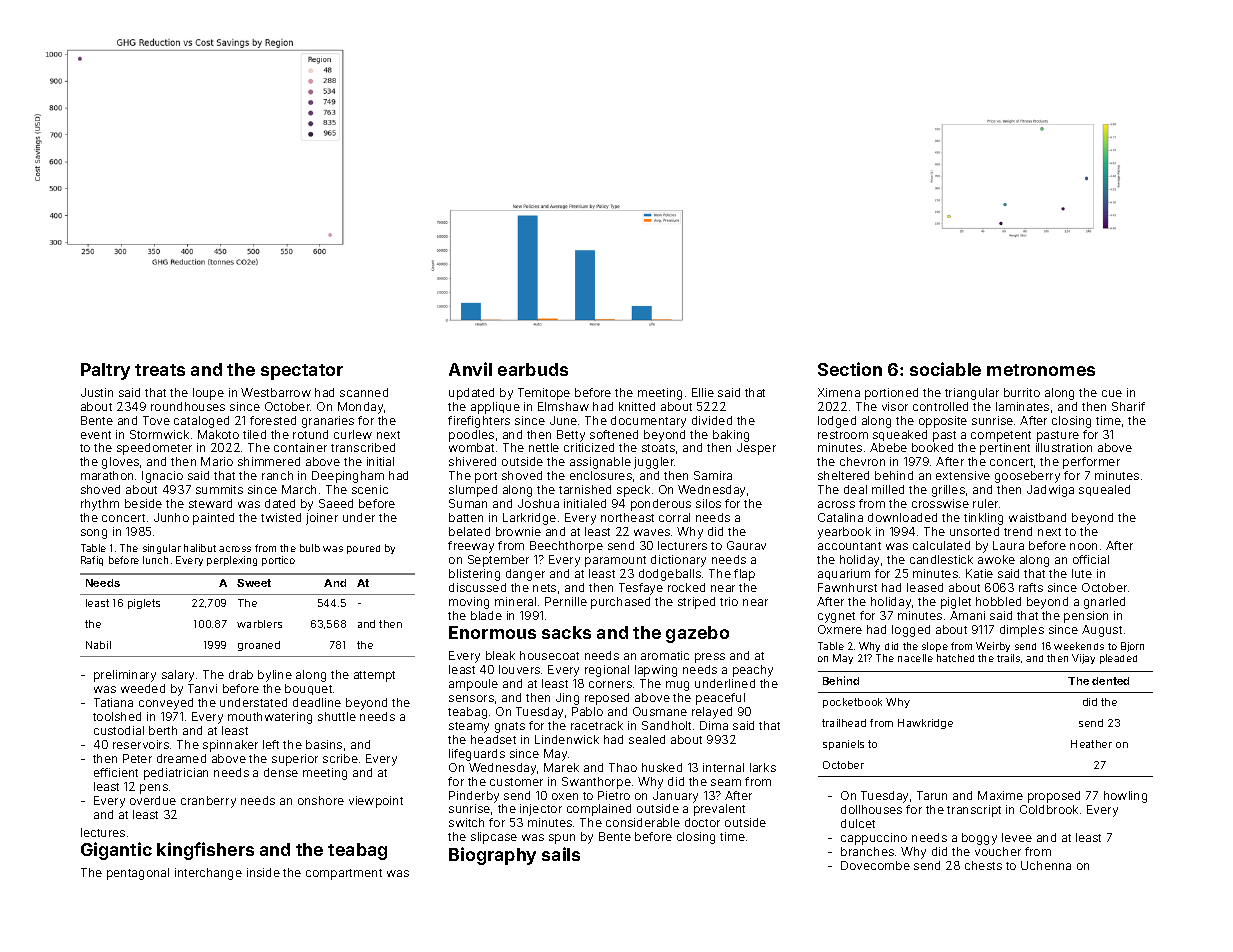  What do you see at coordinates (270, 718) in the screenshot?
I see `mouthwatering` at bounding box center [270, 718].
